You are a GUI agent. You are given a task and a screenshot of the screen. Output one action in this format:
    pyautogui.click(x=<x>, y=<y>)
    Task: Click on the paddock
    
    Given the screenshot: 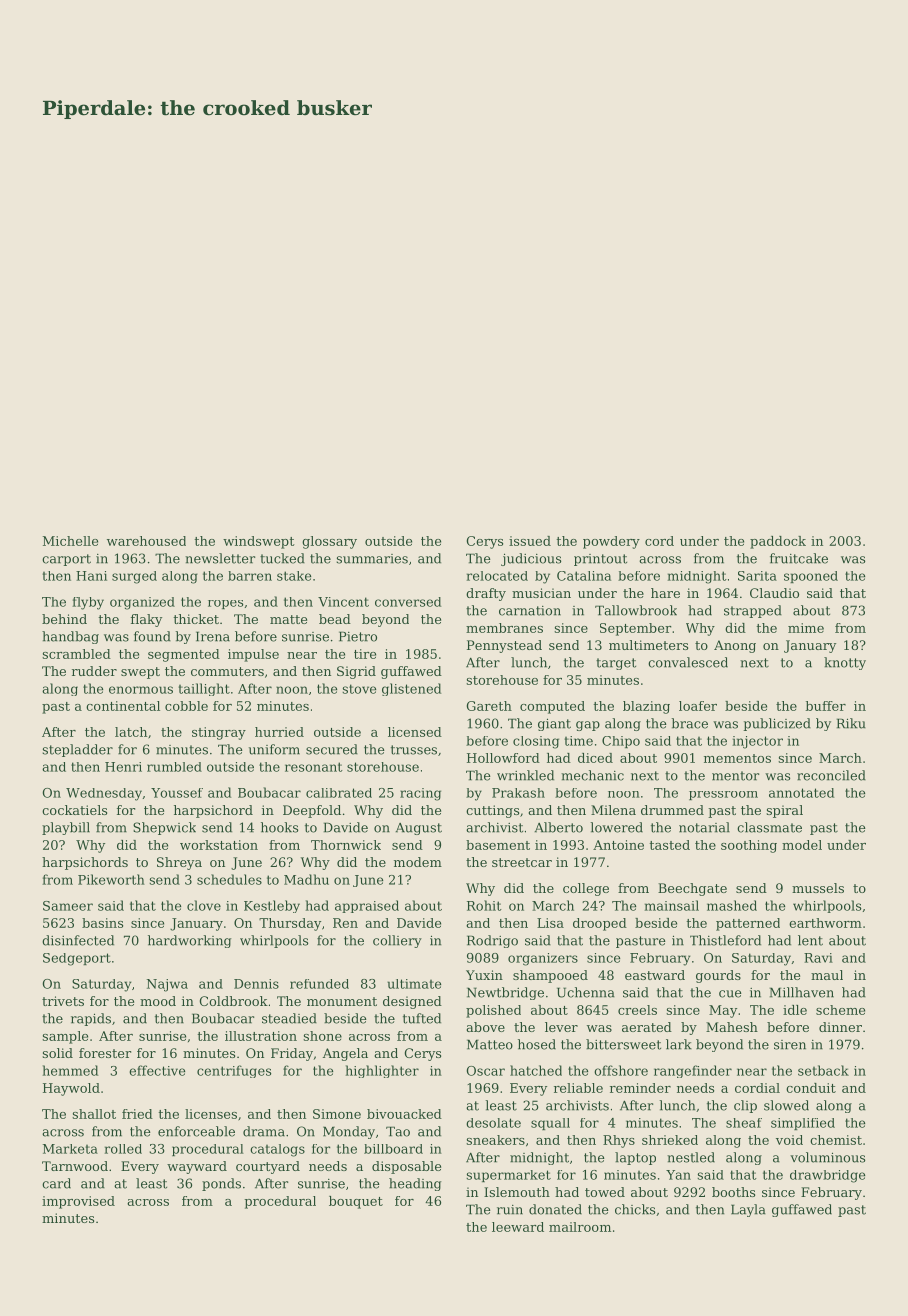 What is the action you would take?
    pyautogui.click(x=778, y=542)
